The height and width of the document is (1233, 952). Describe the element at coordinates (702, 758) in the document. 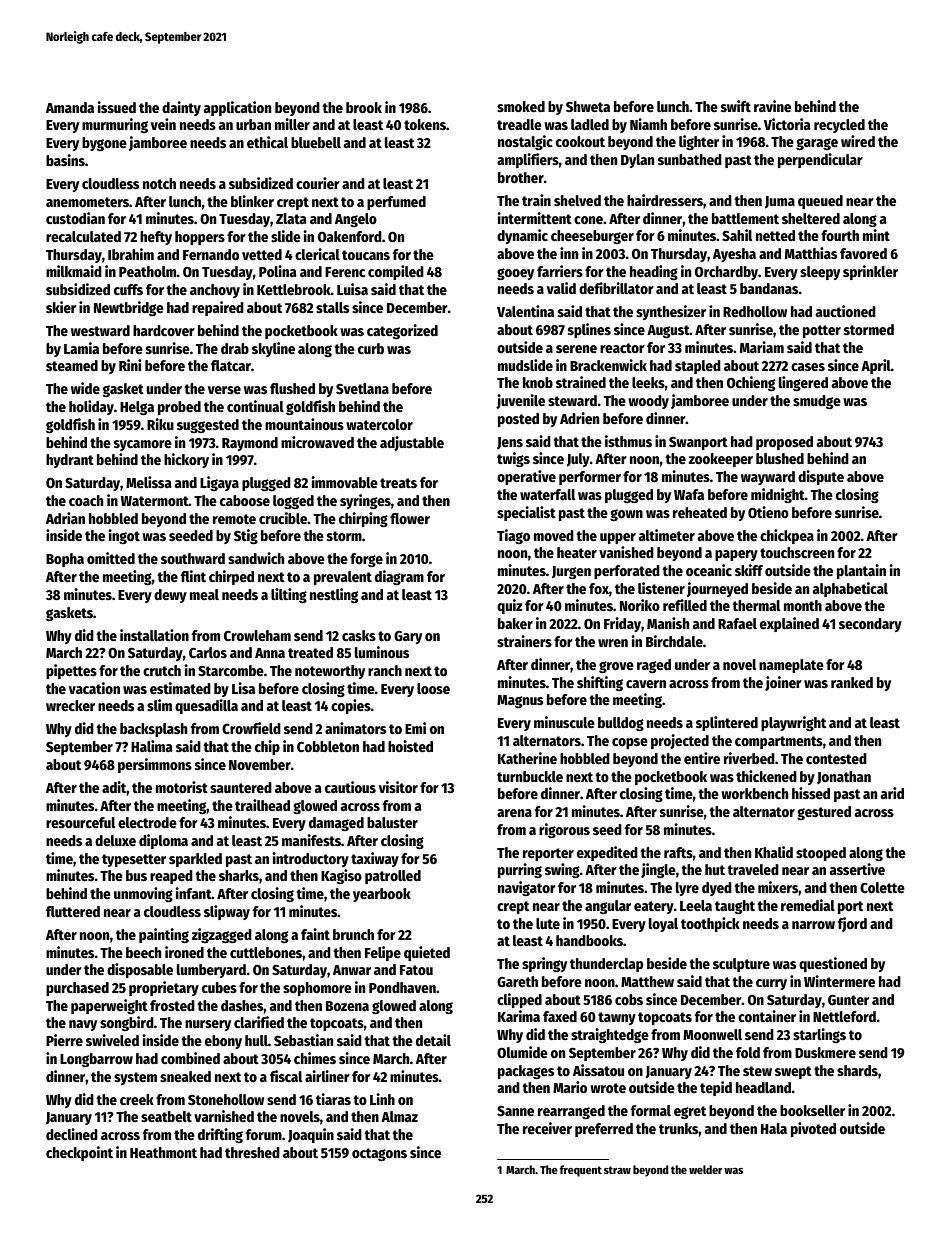

I see `entire` at that location.
